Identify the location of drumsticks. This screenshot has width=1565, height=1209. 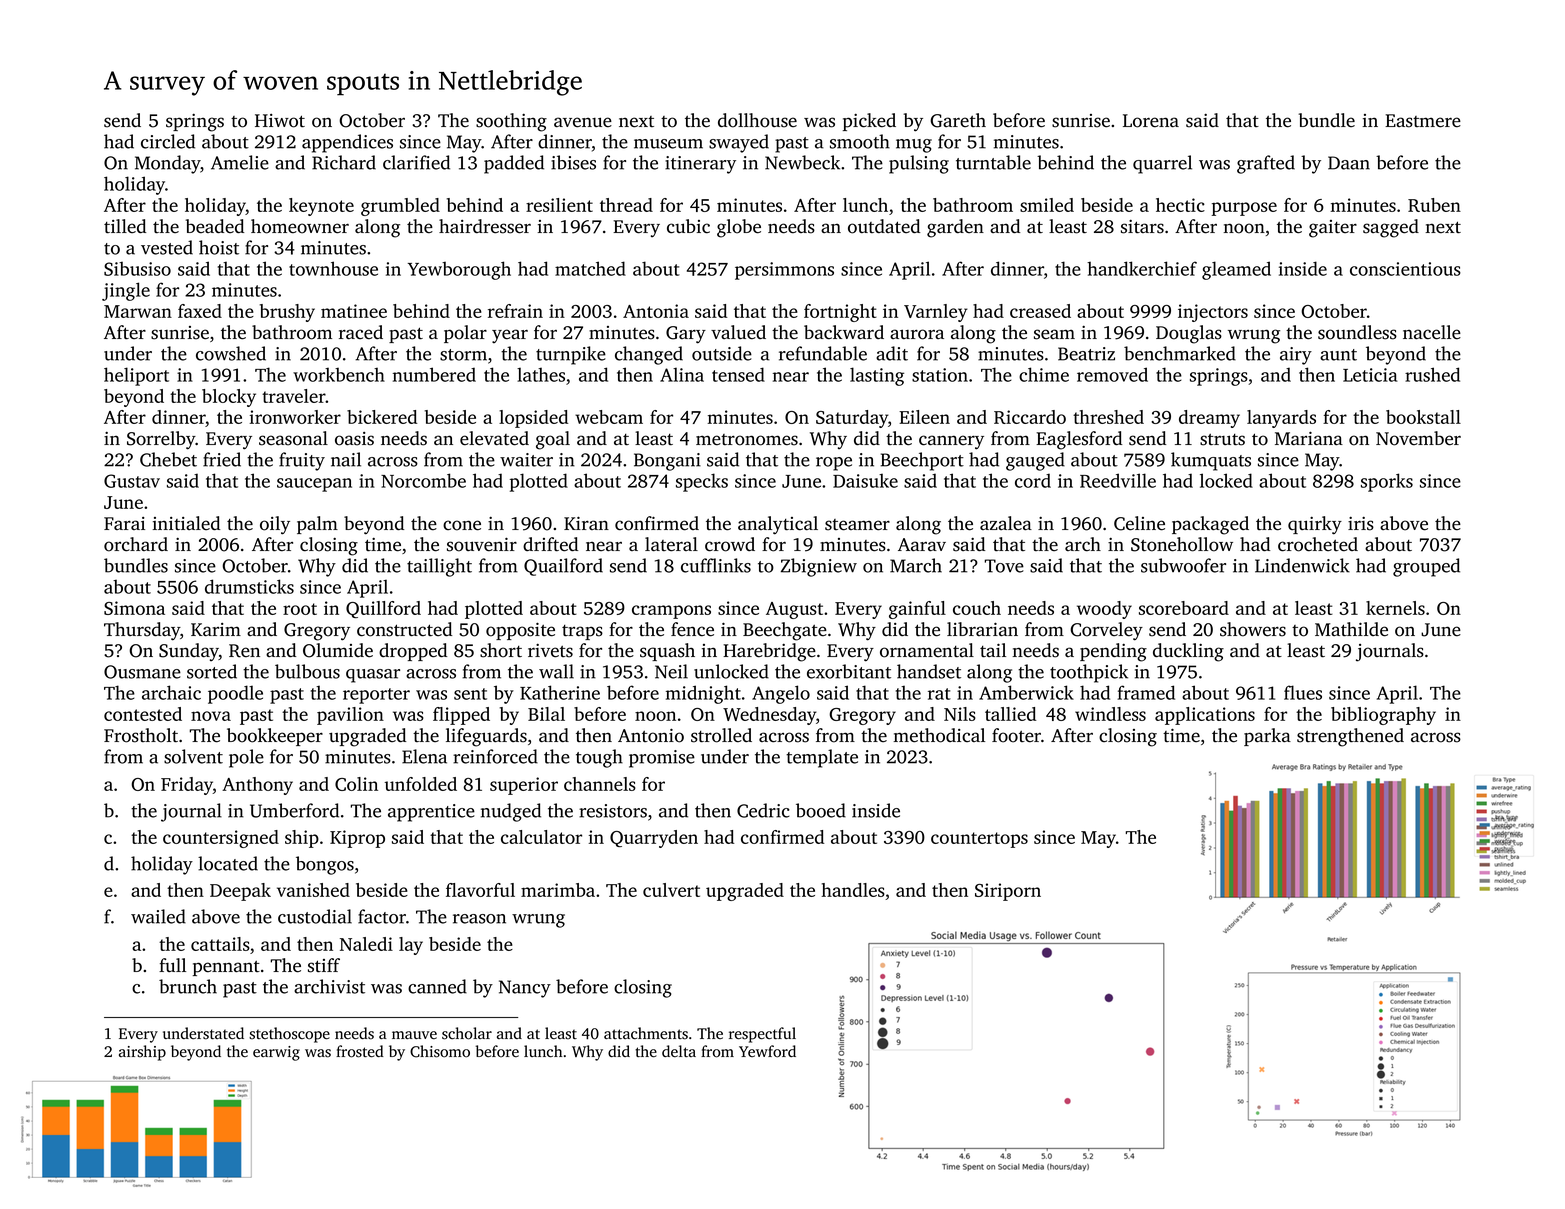
(249, 586).
